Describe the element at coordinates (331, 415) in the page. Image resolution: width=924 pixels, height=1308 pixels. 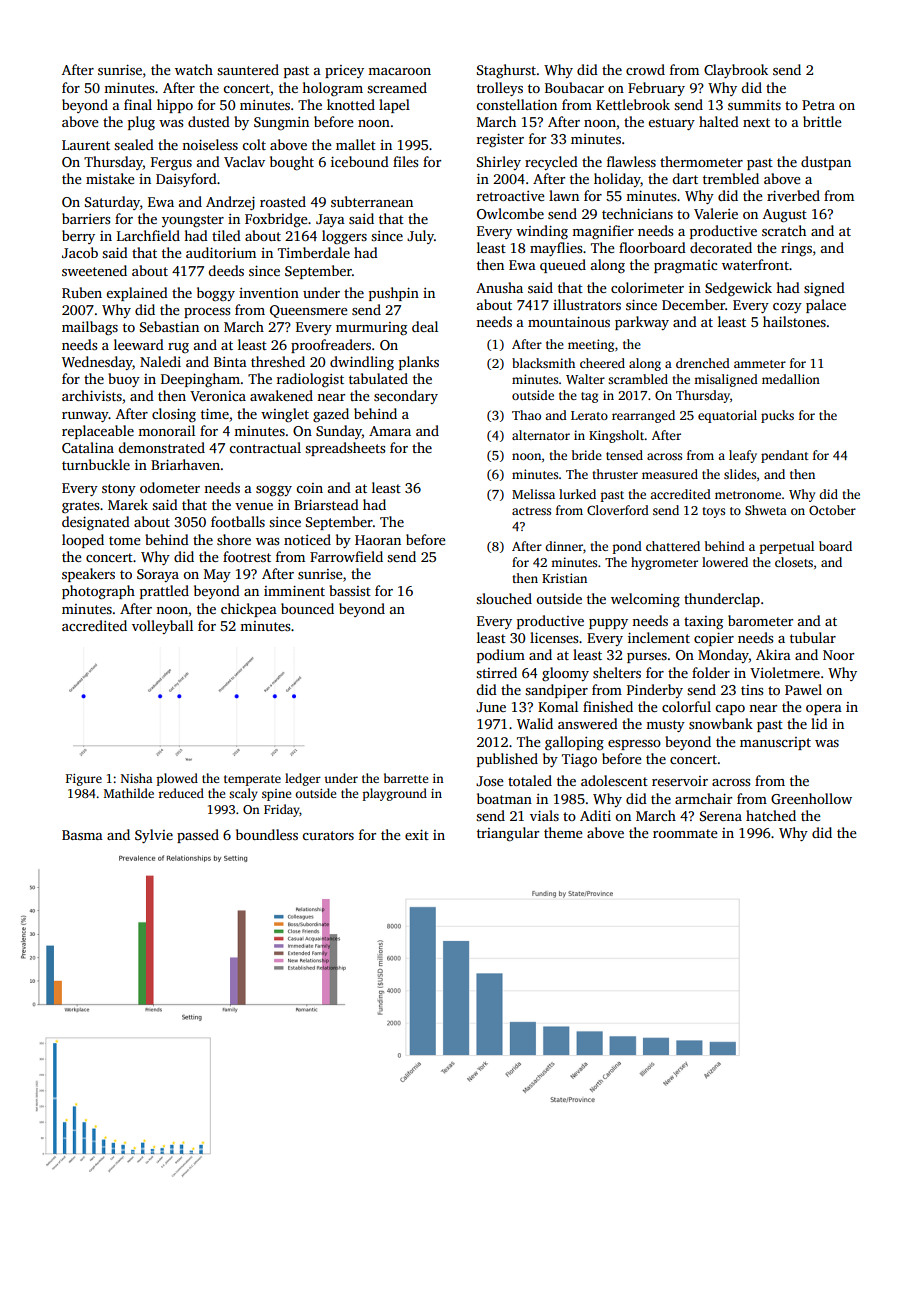
I see `gazed` at that location.
